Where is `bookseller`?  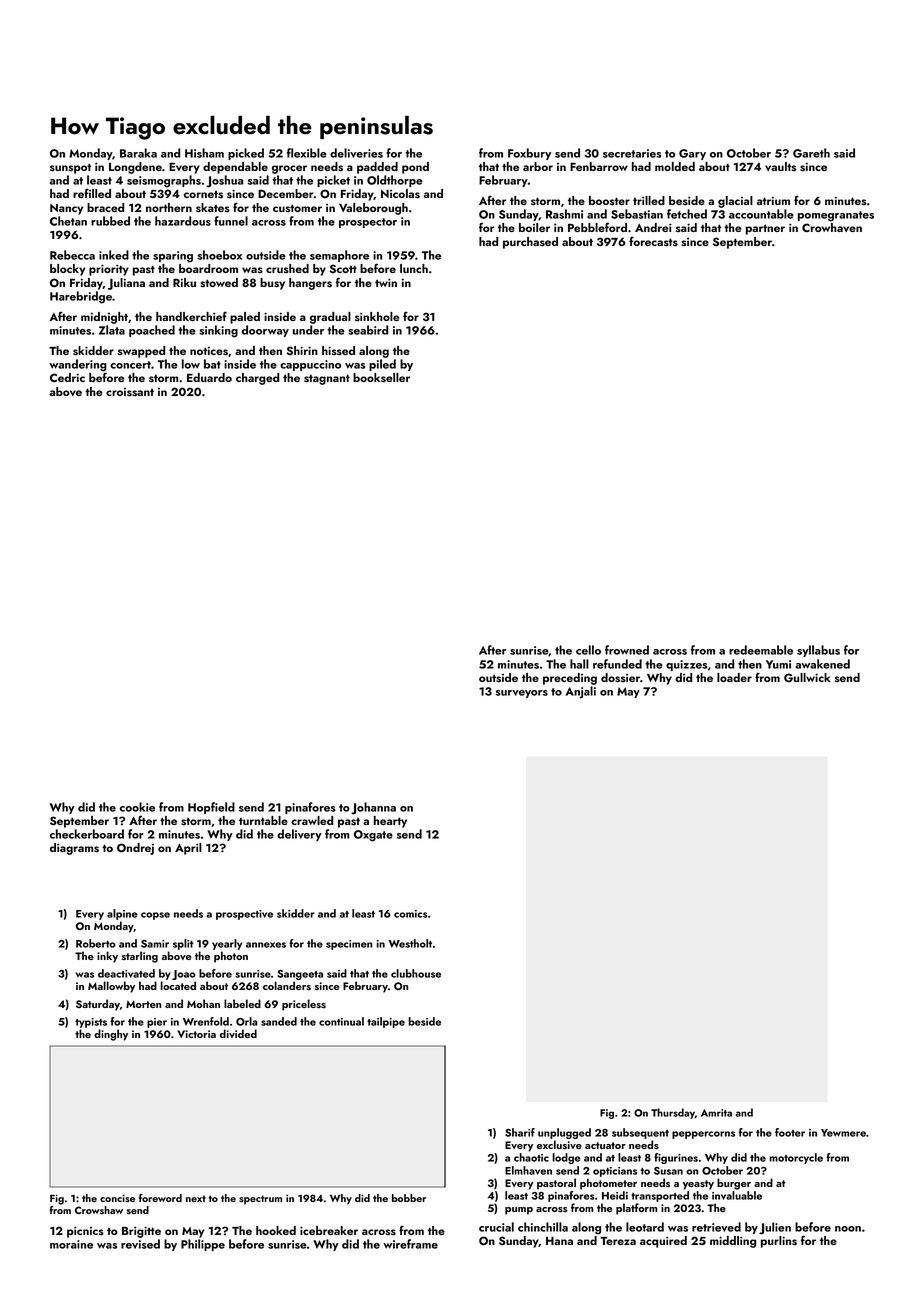 bookseller is located at coordinates (381, 378).
